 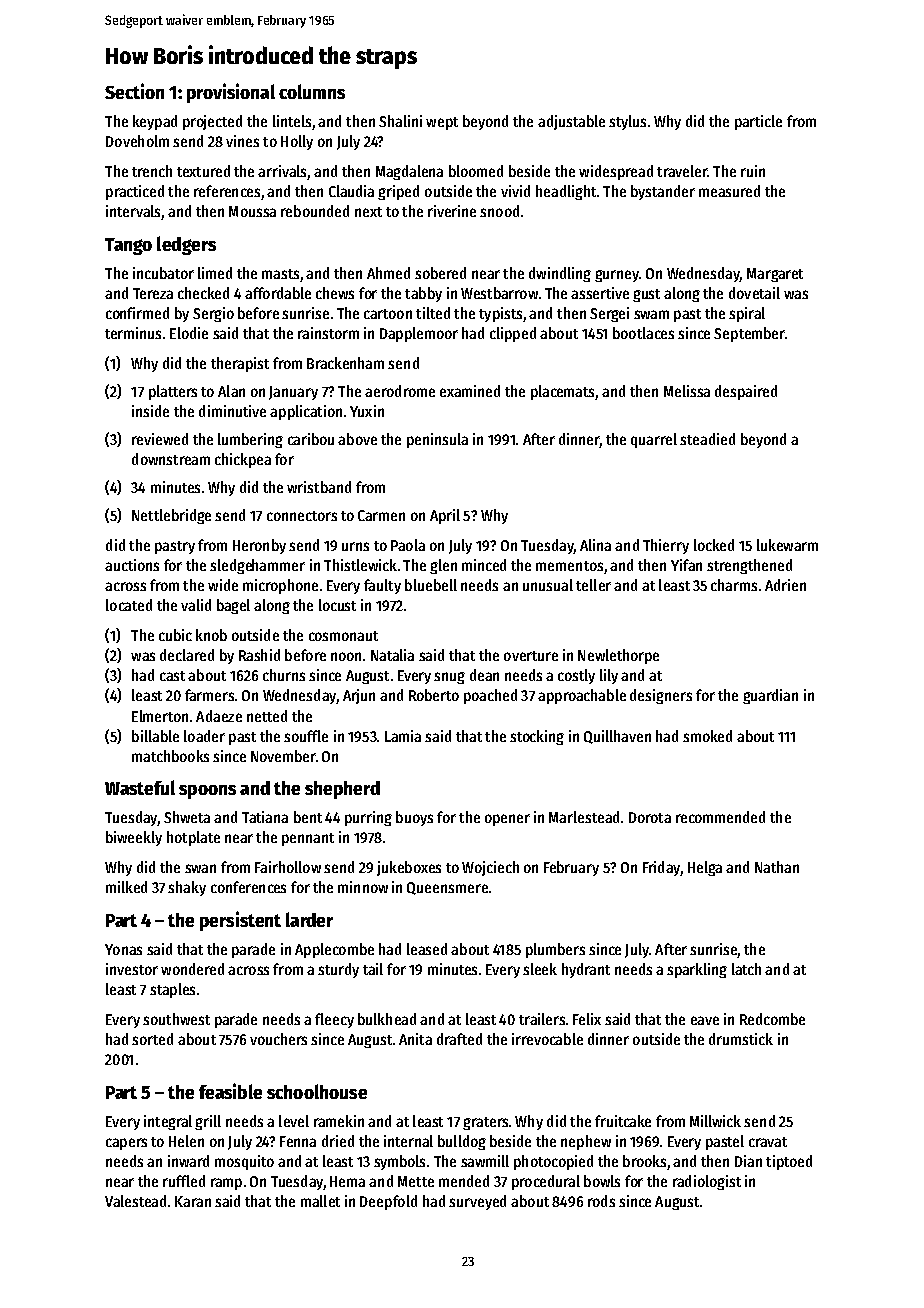 What do you see at coordinates (547, 1039) in the page?
I see `irrevocable` at bounding box center [547, 1039].
